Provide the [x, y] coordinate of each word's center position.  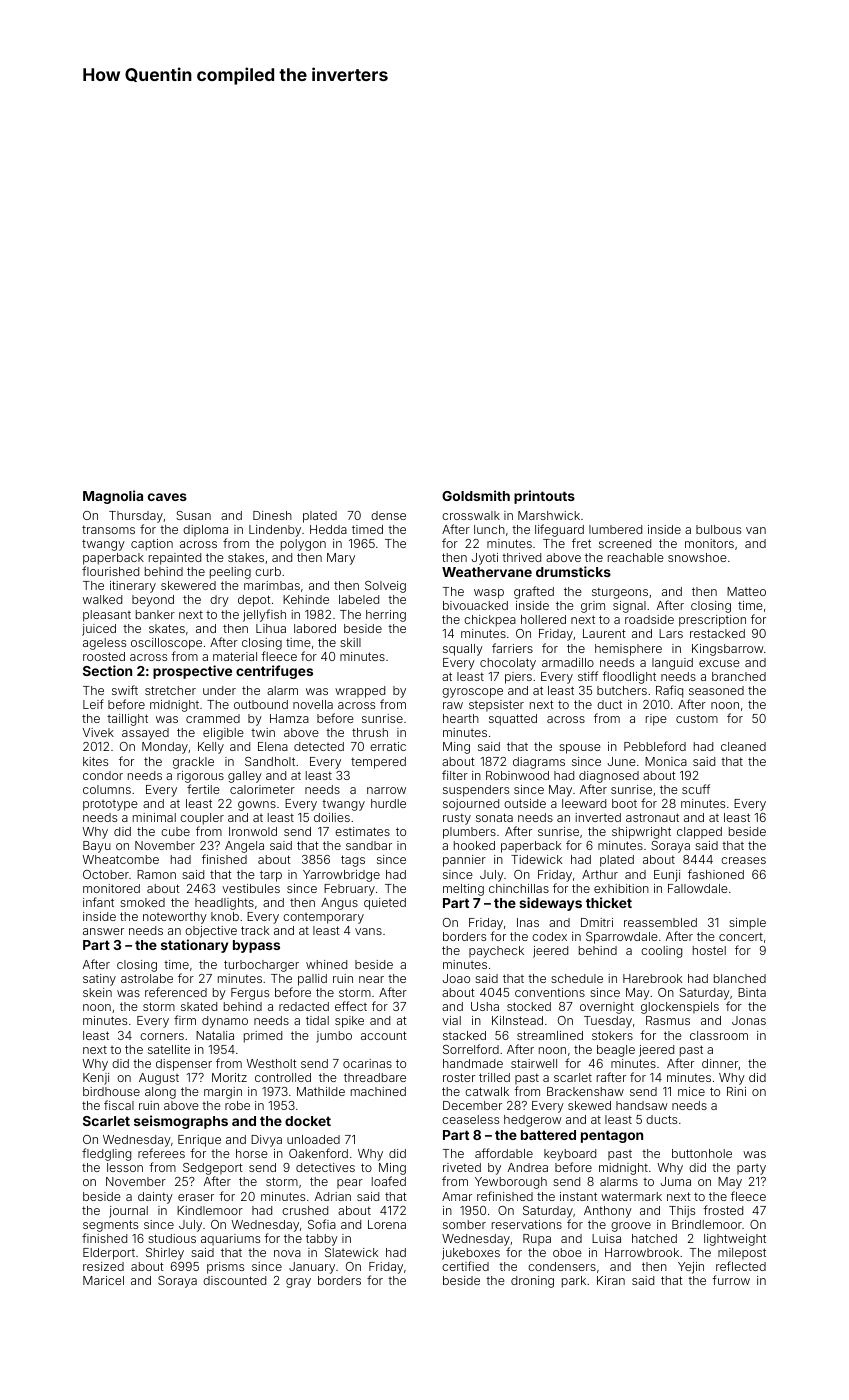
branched [739, 676]
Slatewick [351, 1252]
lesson [125, 1167]
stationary [194, 946]
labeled [359, 599]
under [219, 690]
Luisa [606, 1238]
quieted [385, 904]
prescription [712, 621]
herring [386, 616]
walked [102, 599]
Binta [752, 992]
